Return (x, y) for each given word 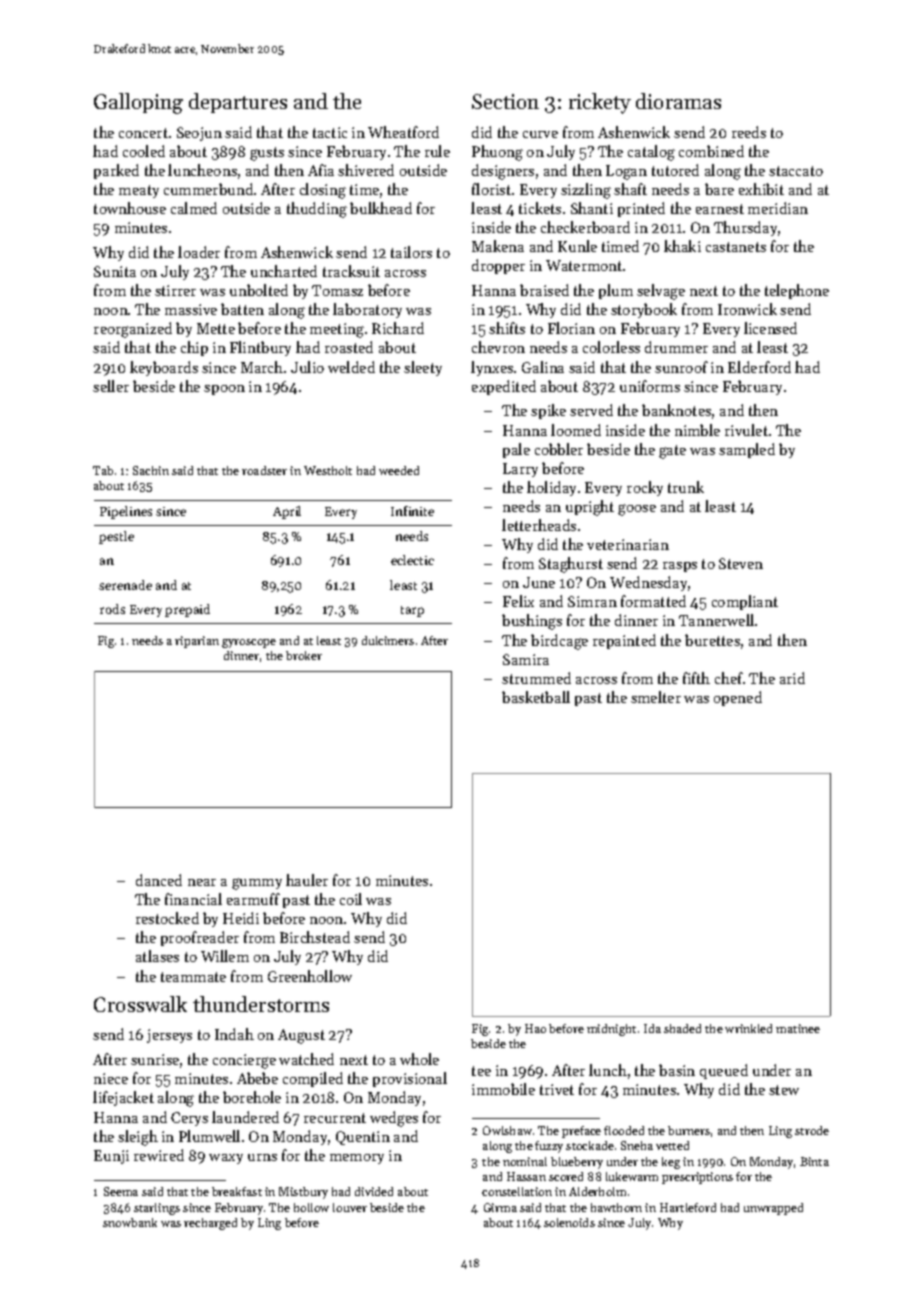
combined (711, 151)
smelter (656, 697)
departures (238, 103)
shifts (507, 328)
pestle (116, 537)
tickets (540, 208)
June (539, 582)
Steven (741, 563)
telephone (797, 291)
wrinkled (748, 1028)
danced (159, 880)
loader (199, 252)
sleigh (138, 1138)
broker (304, 655)
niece (111, 1078)
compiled (313, 1079)
